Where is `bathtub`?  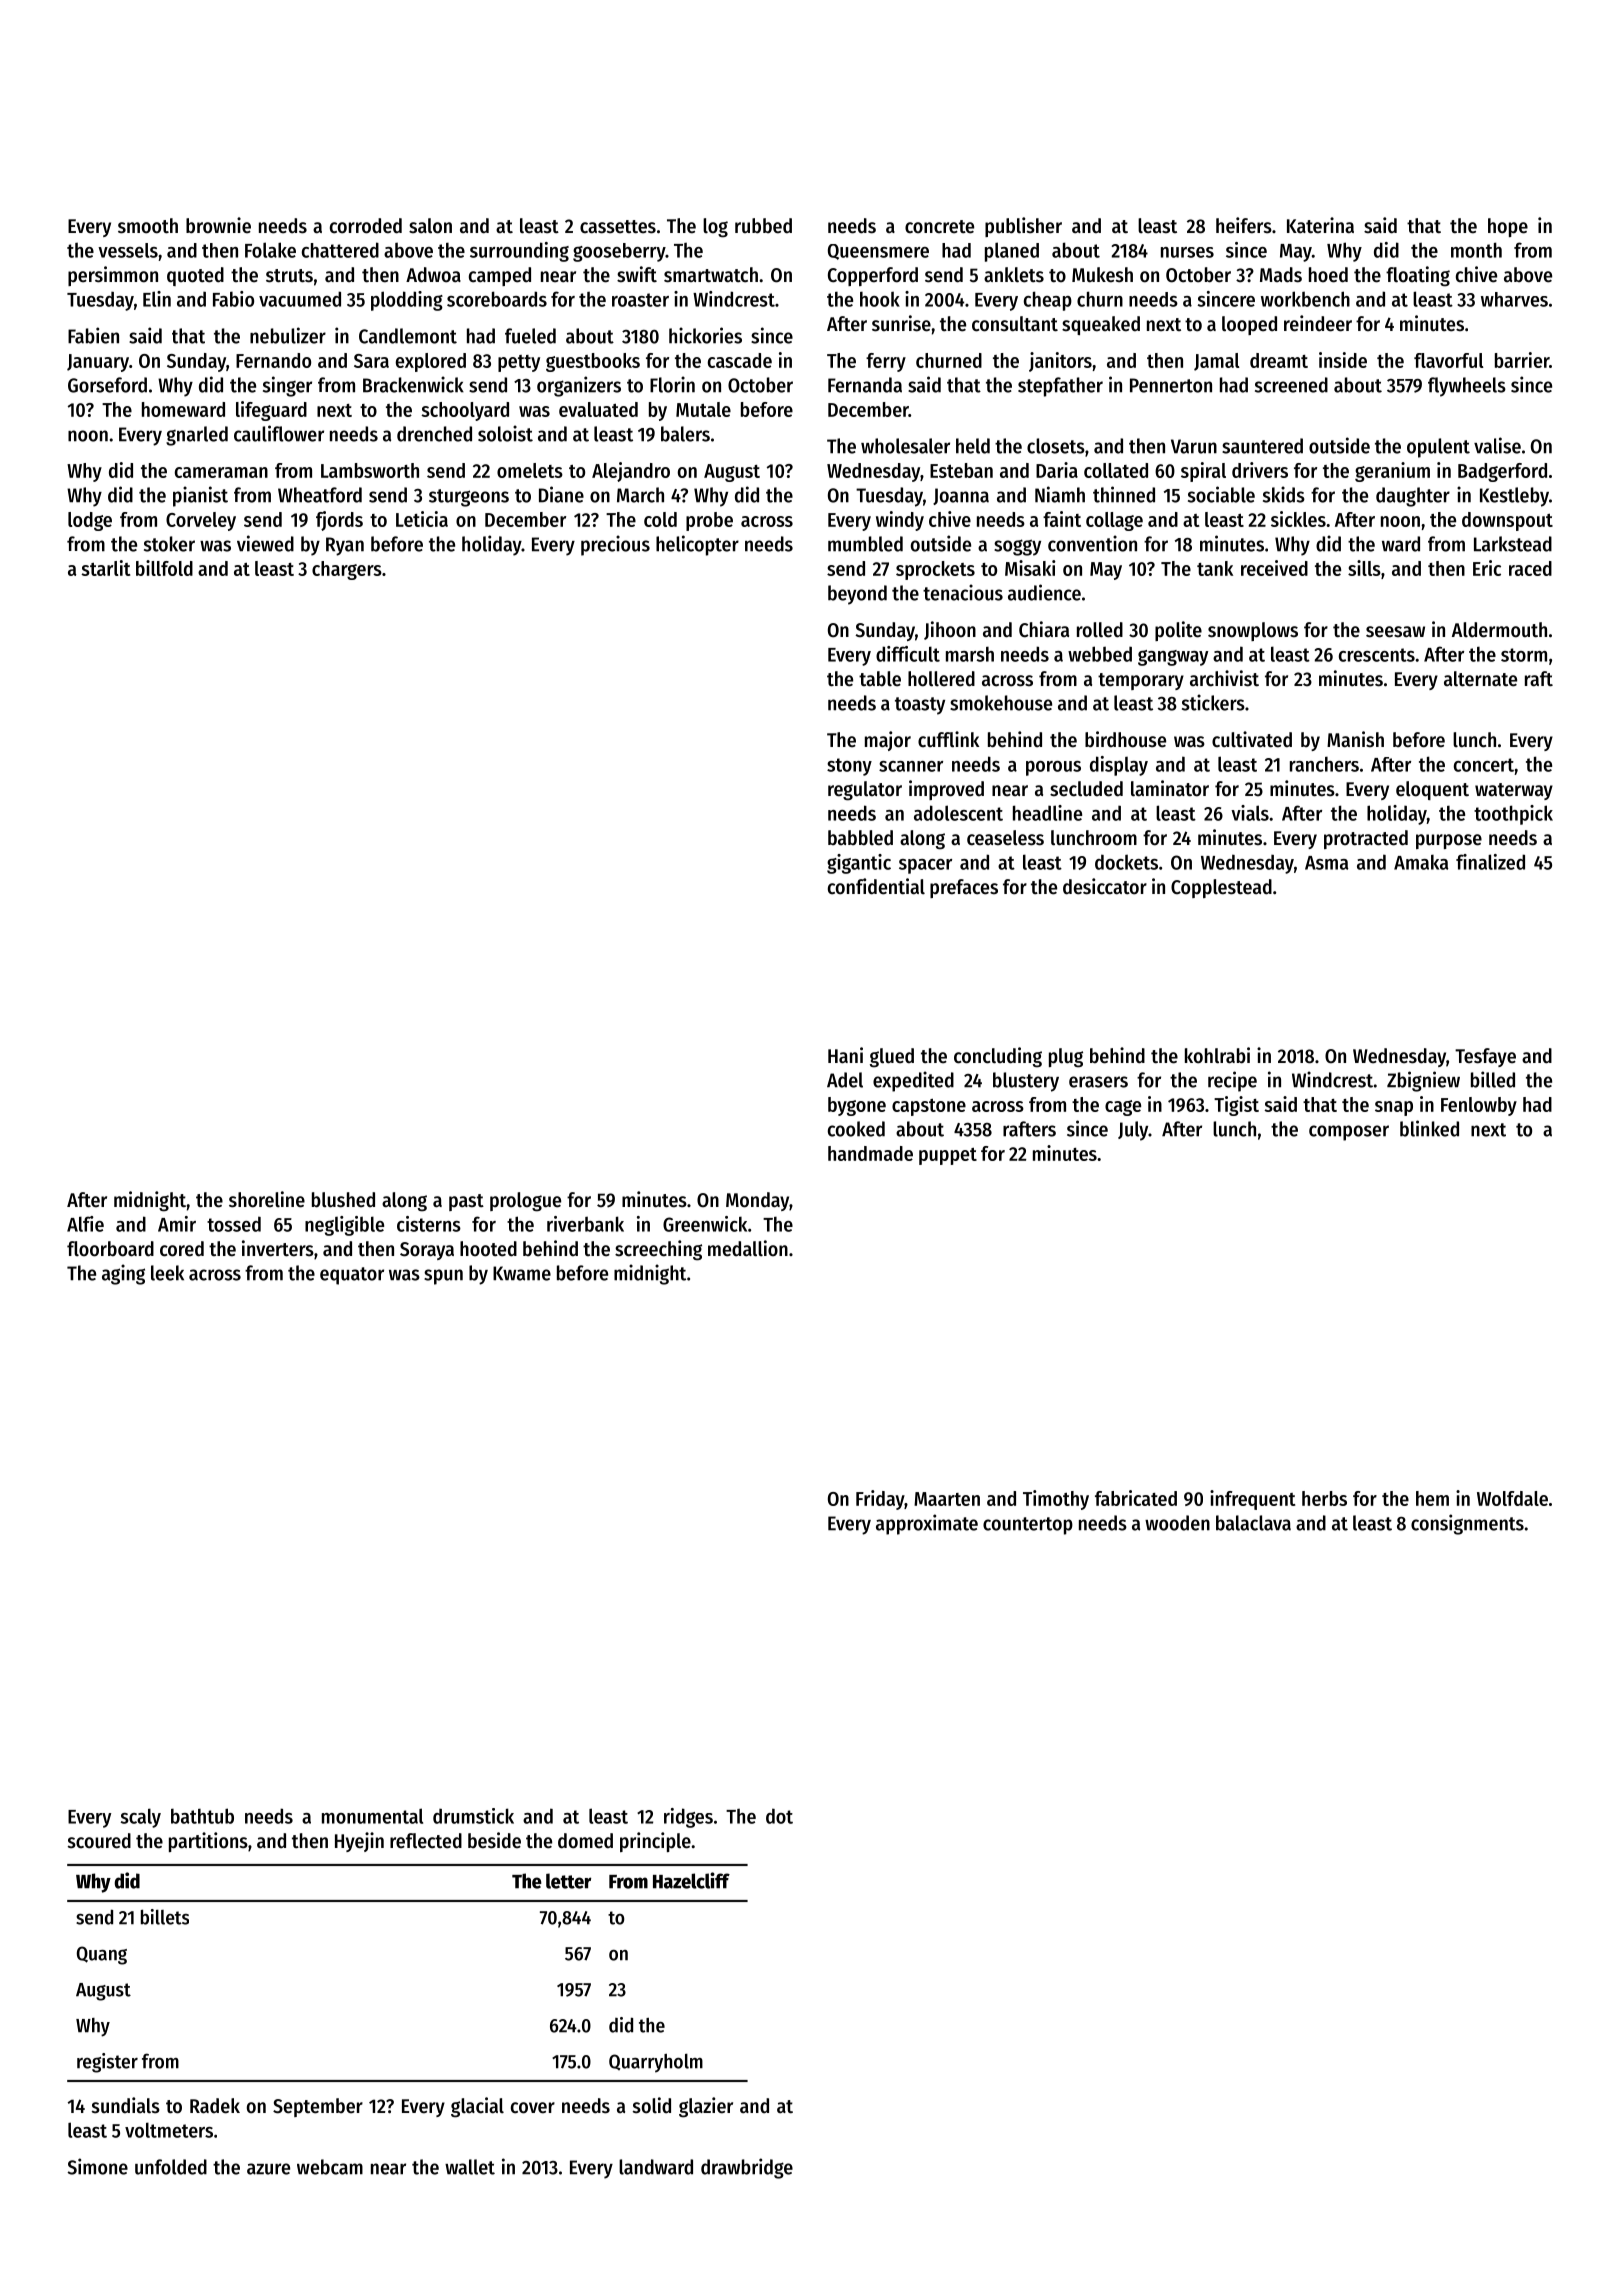
bathtub is located at coordinates (202, 1816).
